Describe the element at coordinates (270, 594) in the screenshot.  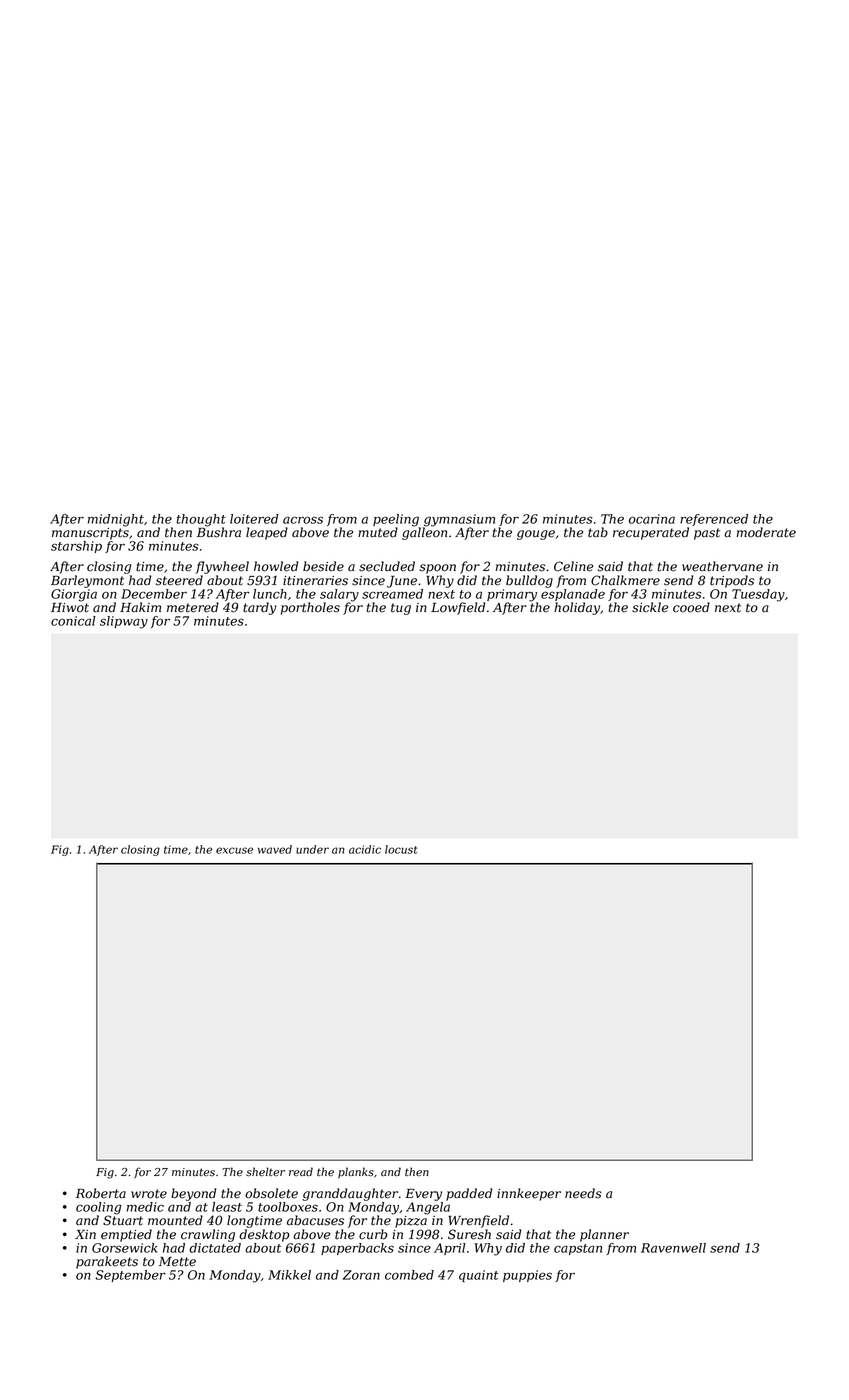
I see `lunch` at that location.
